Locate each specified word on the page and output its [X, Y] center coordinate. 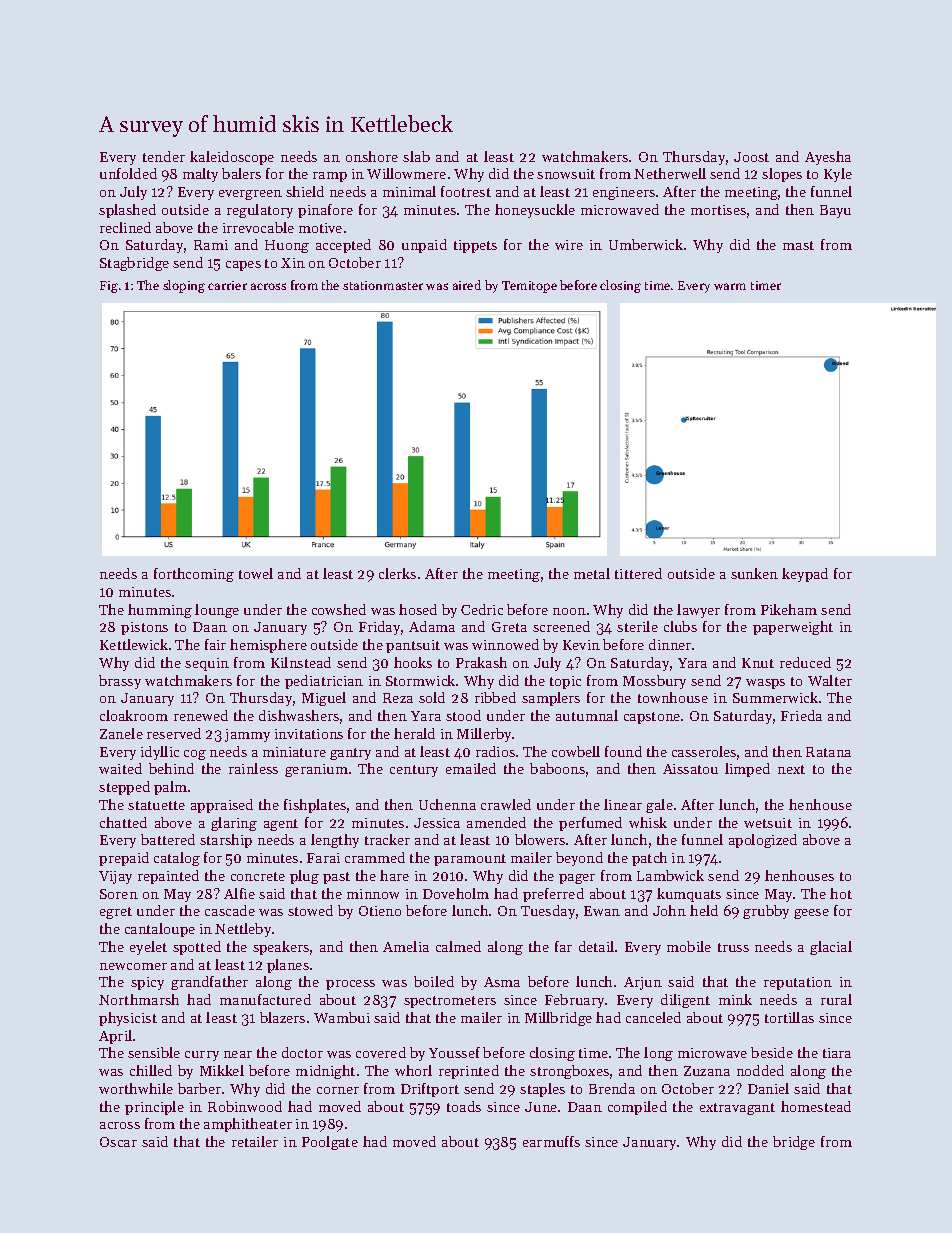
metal [592, 573]
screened [561, 626]
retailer [255, 1141]
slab [416, 156]
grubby [766, 912]
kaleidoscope [232, 158]
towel [256, 573]
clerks [397, 573]
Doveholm [456, 893]
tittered [638, 573]
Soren [119, 894]
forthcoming [194, 575]
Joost [751, 157]
